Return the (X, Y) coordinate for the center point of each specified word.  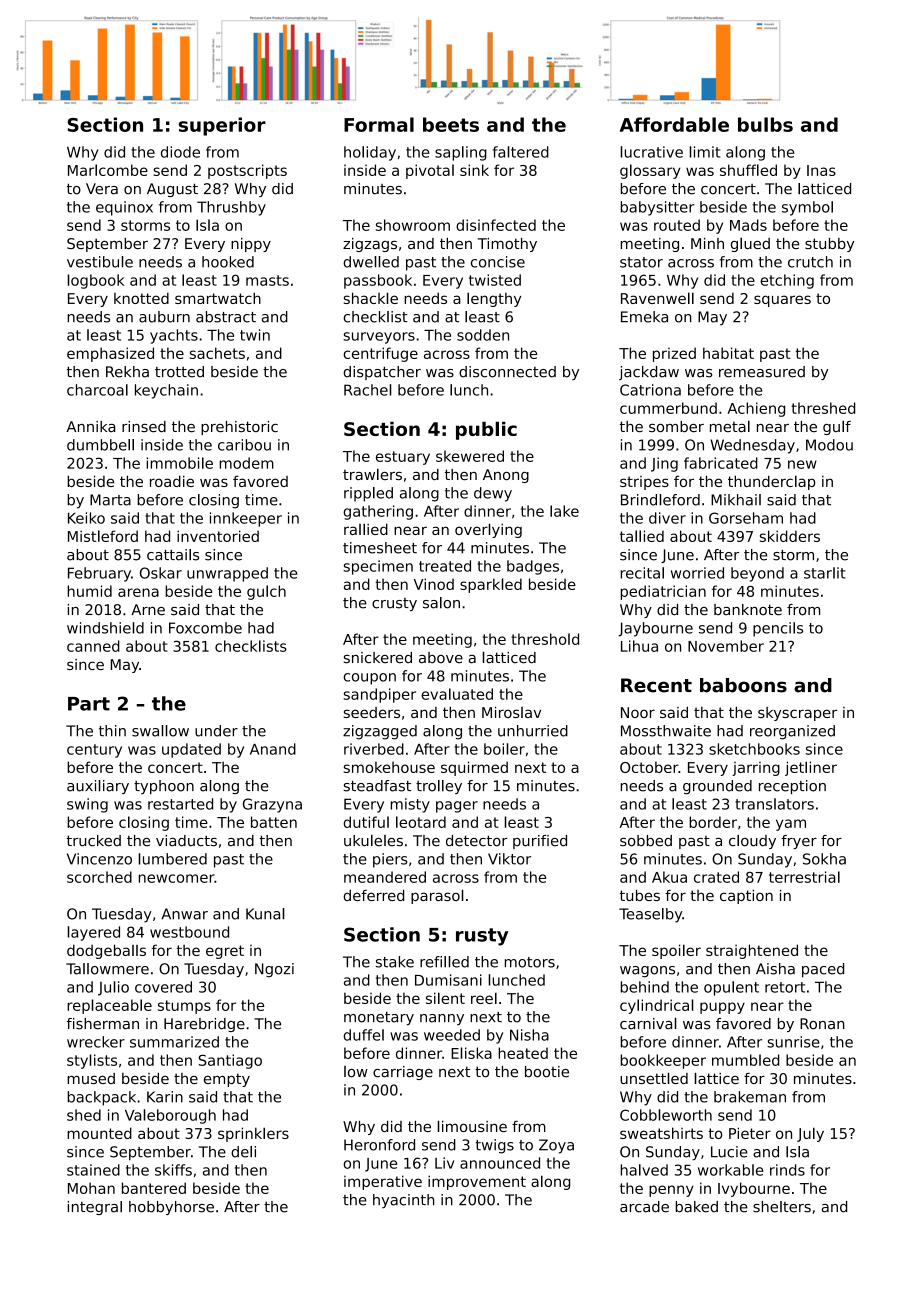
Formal (379, 124)
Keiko (86, 518)
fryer (799, 842)
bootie (547, 1072)
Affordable (674, 124)
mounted (99, 1133)
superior (222, 126)
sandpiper (379, 695)
